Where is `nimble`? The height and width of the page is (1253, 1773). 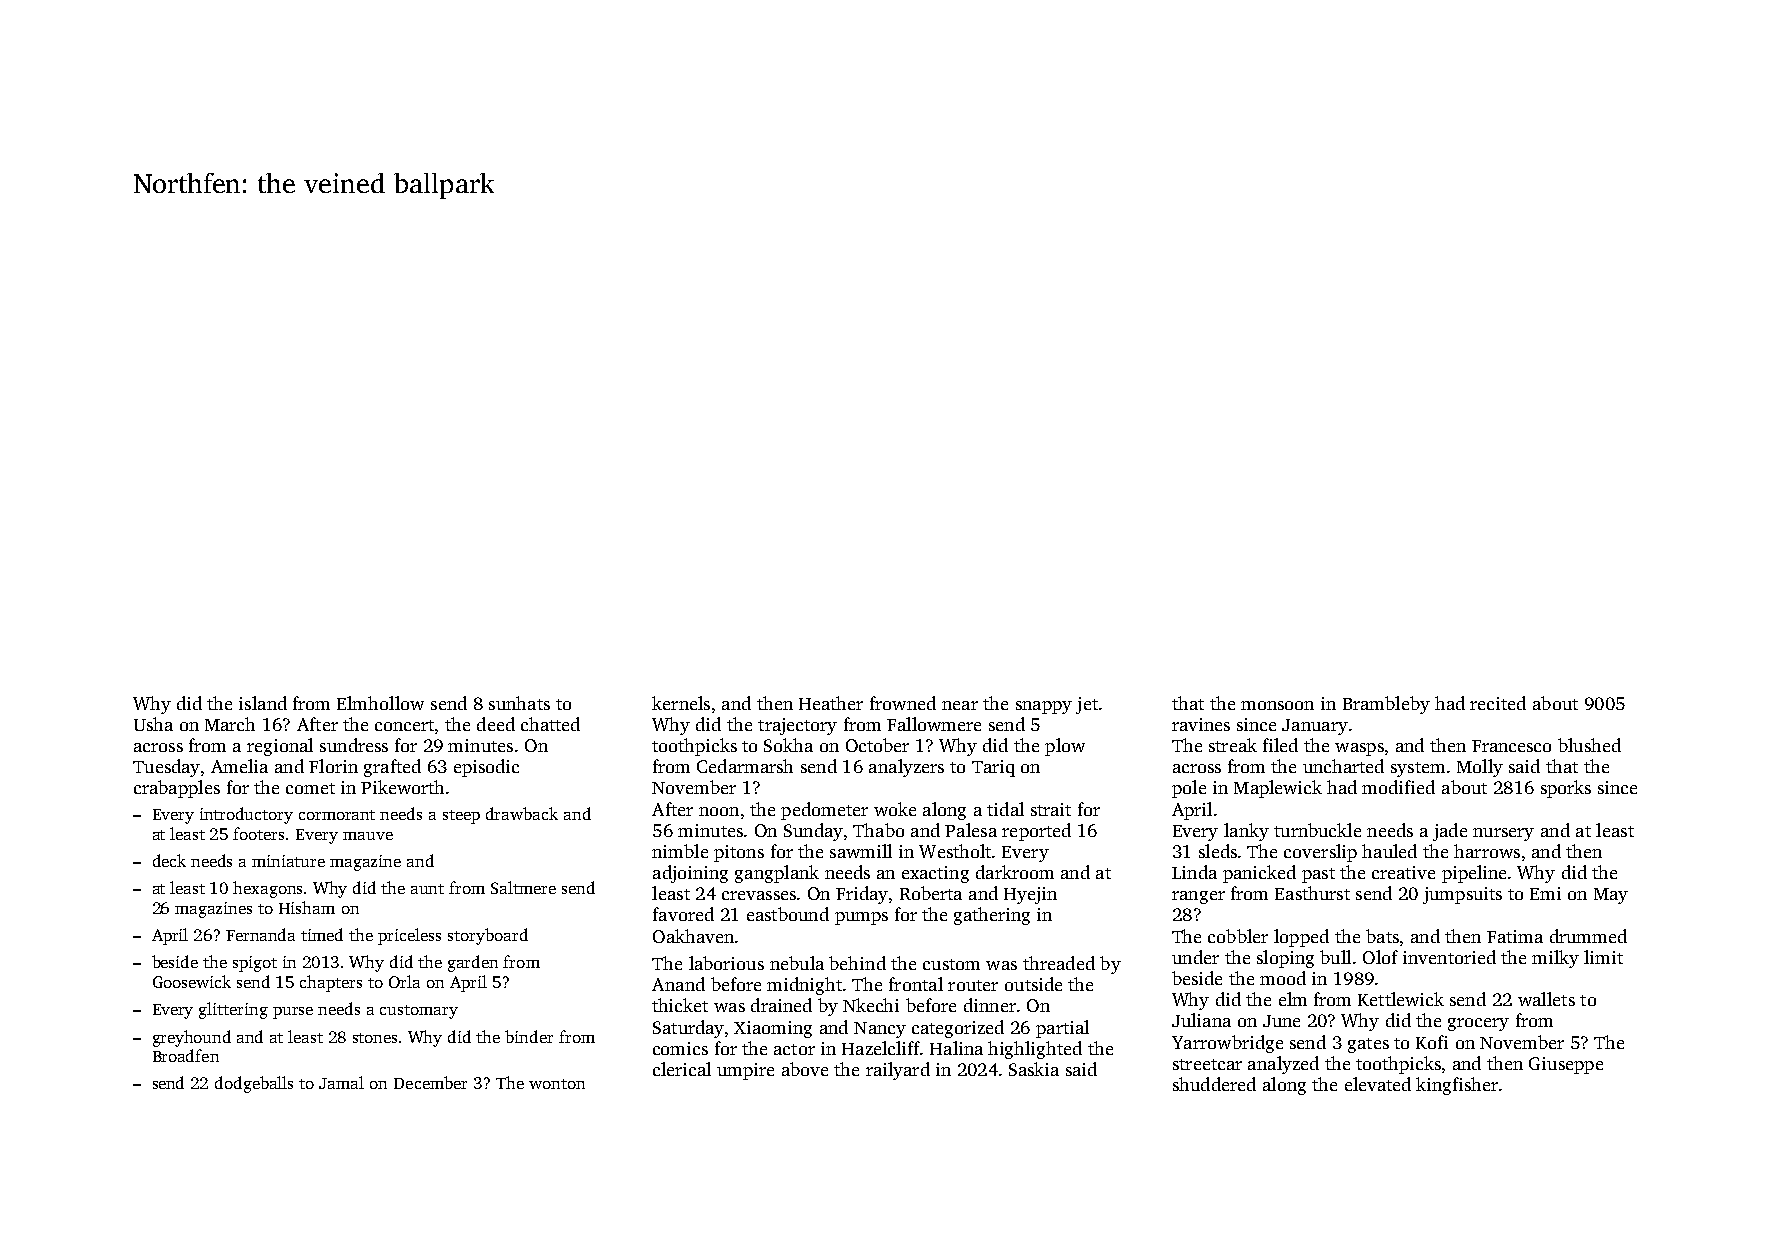 nimble is located at coordinates (680, 851).
